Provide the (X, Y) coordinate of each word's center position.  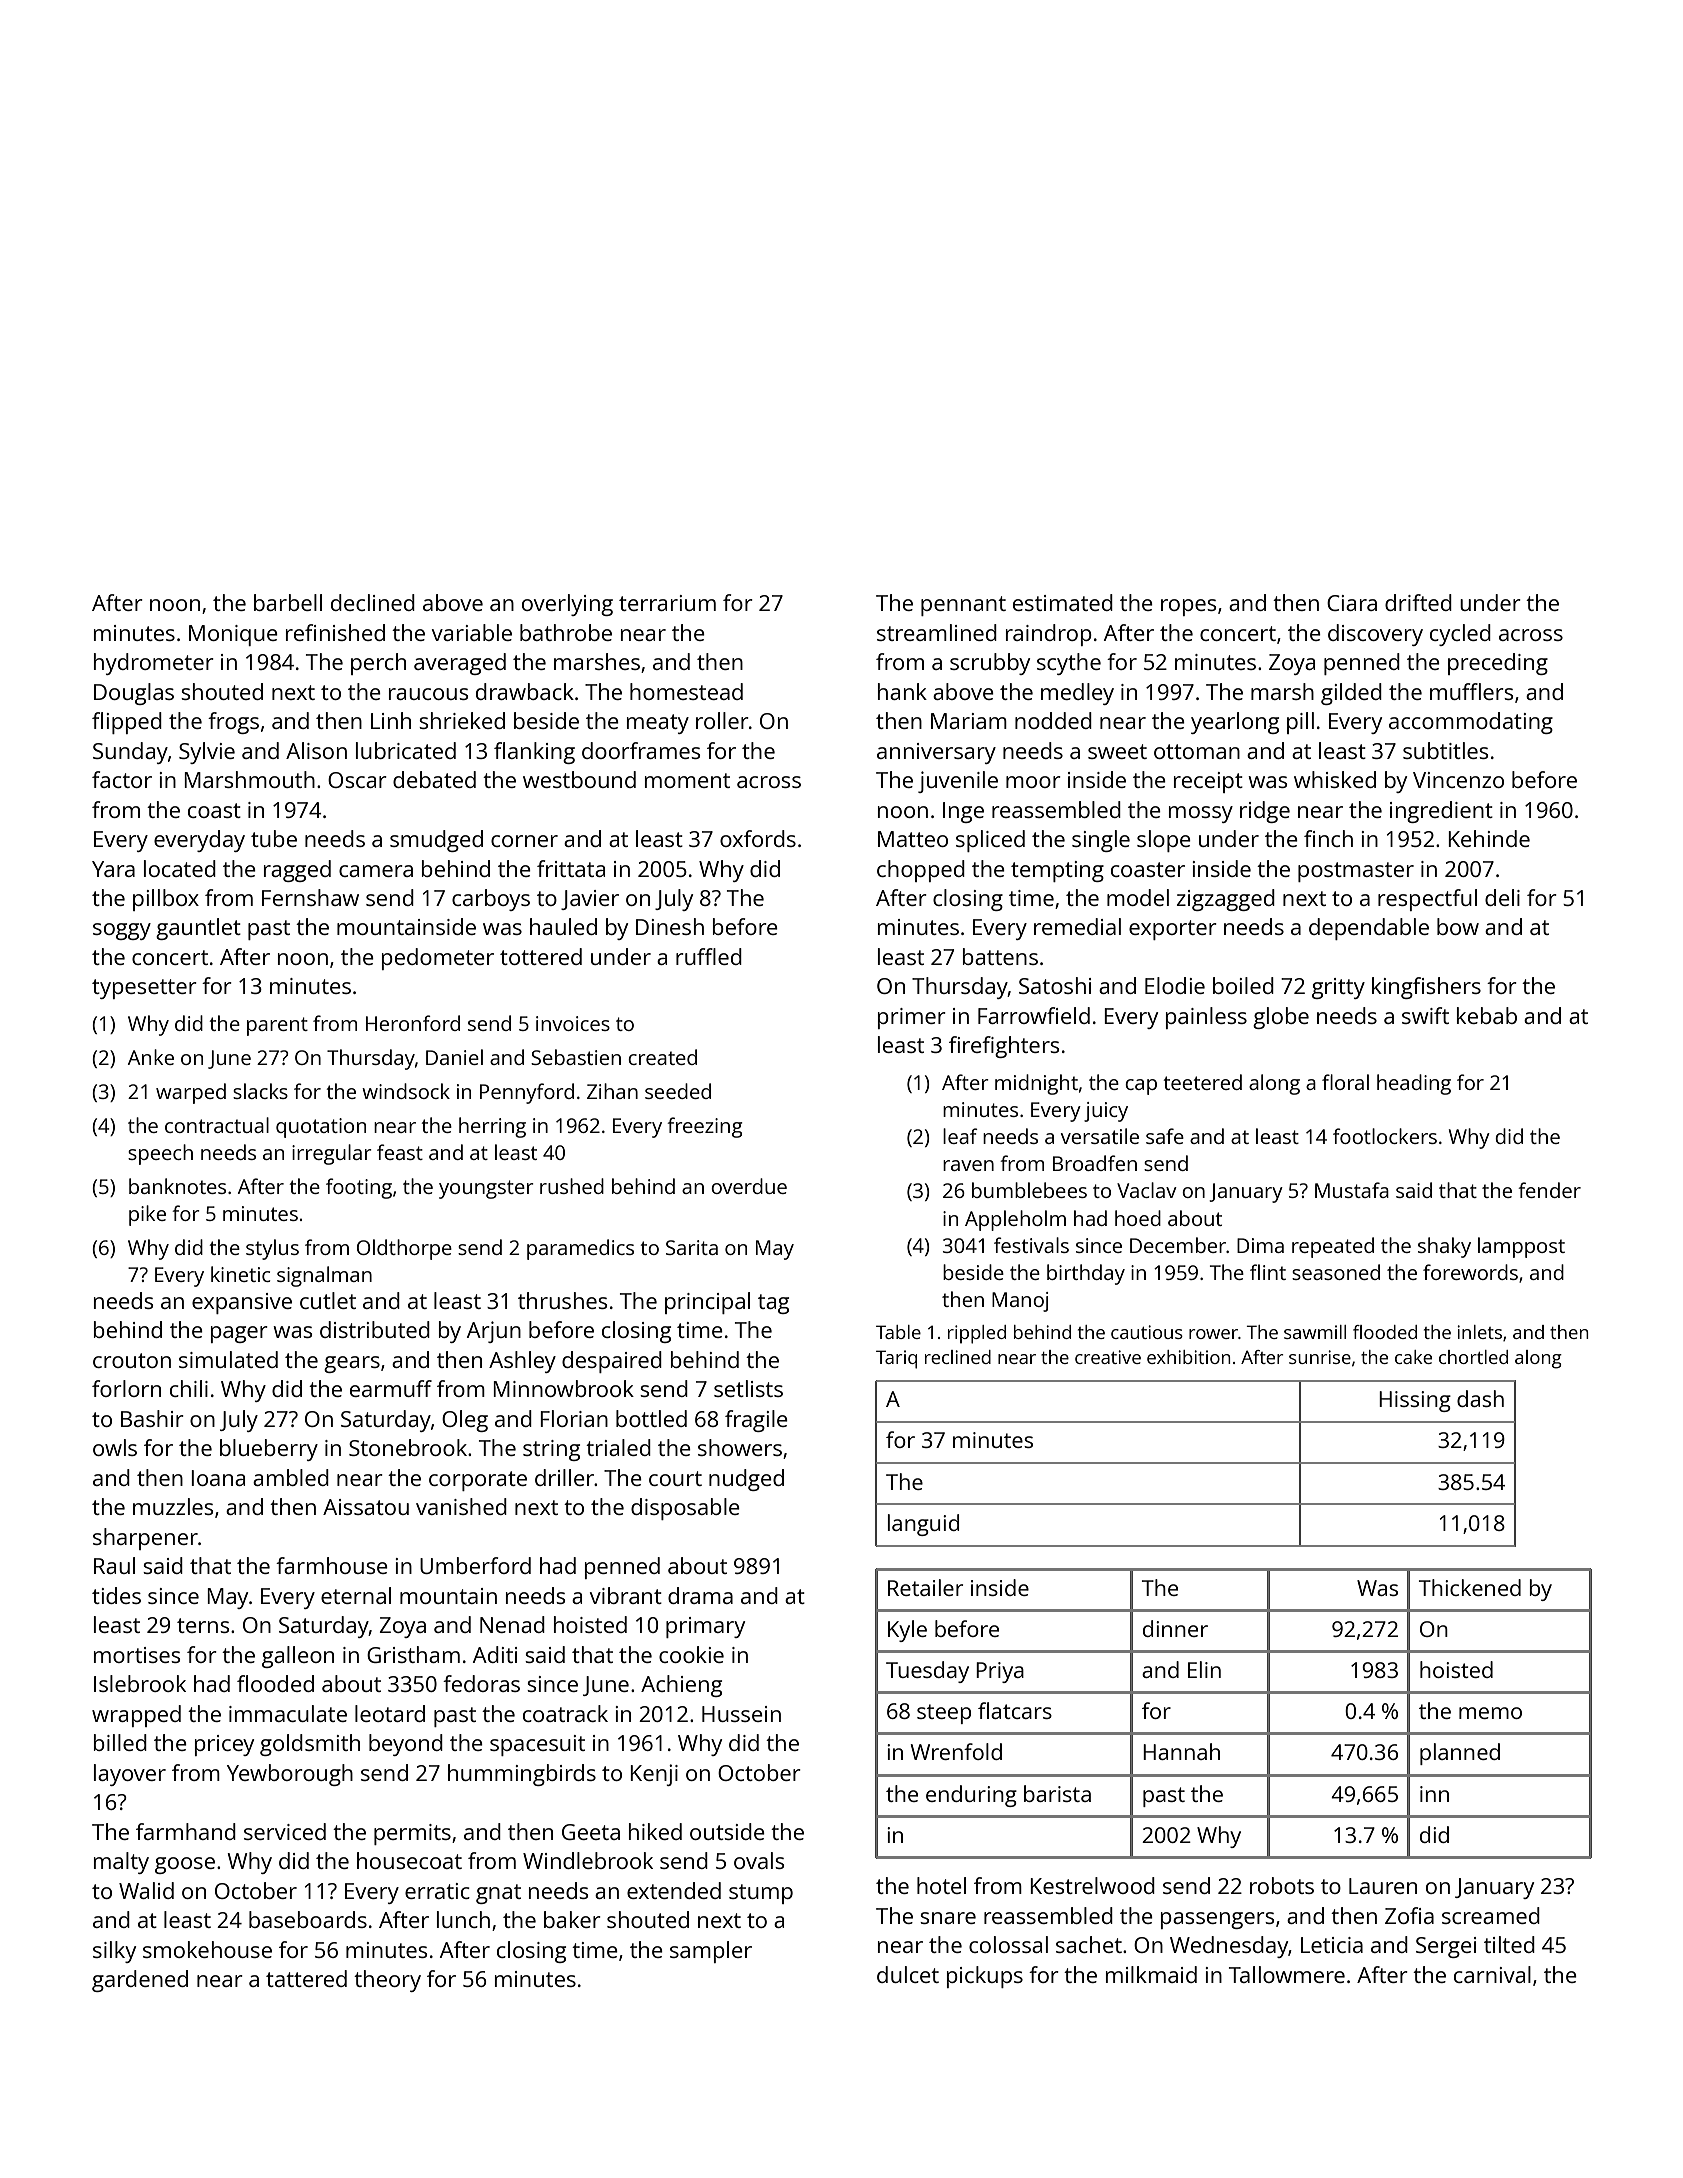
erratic (437, 1891)
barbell (288, 602)
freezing (704, 1127)
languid (923, 1525)
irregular (332, 1154)
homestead (686, 691)
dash (1480, 1398)
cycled (1460, 635)
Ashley (522, 1362)
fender (1549, 1190)
